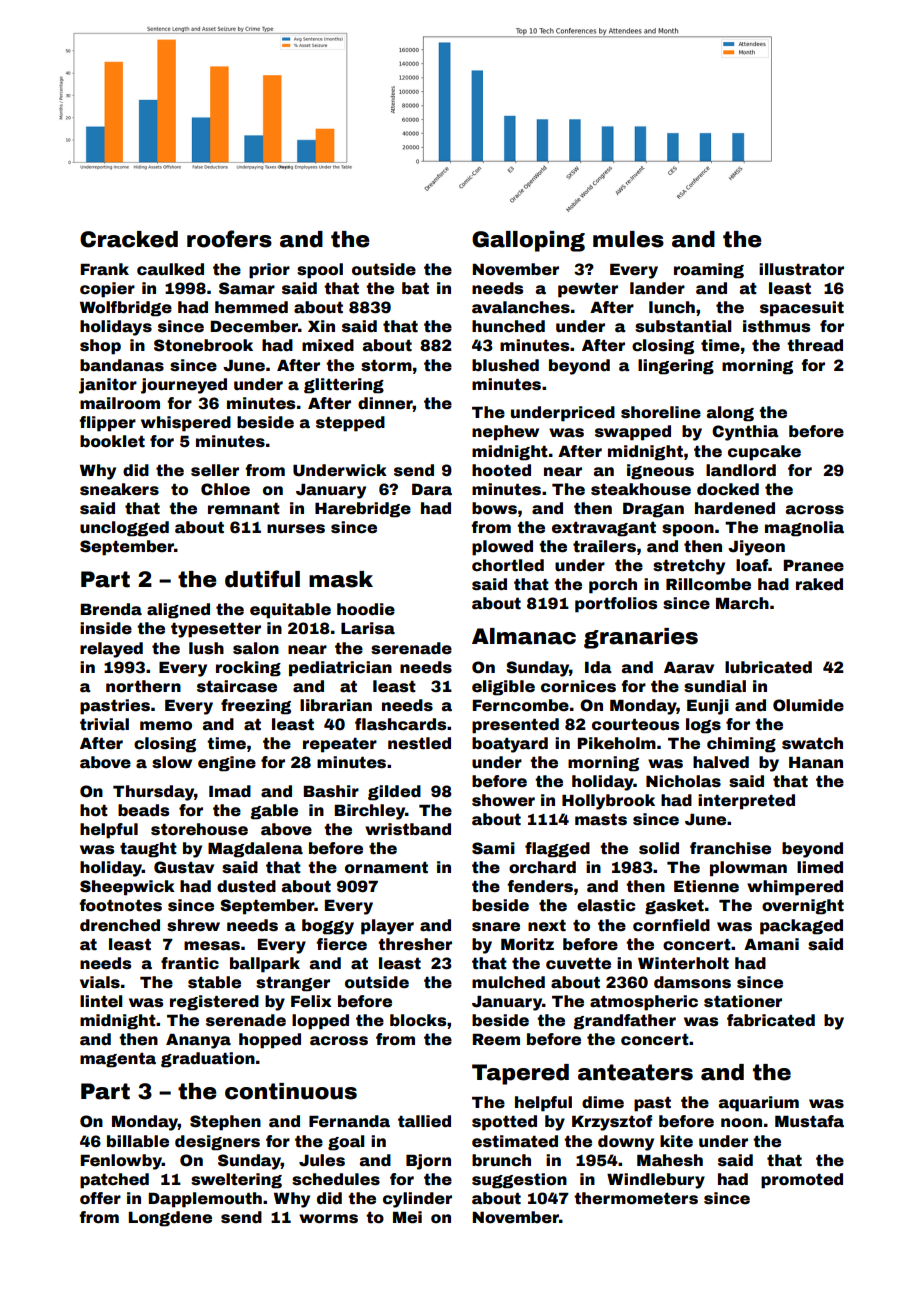  What do you see at coordinates (385, 404) in the screenshot?
I see `dinner` at bounding box center [385, 404].
